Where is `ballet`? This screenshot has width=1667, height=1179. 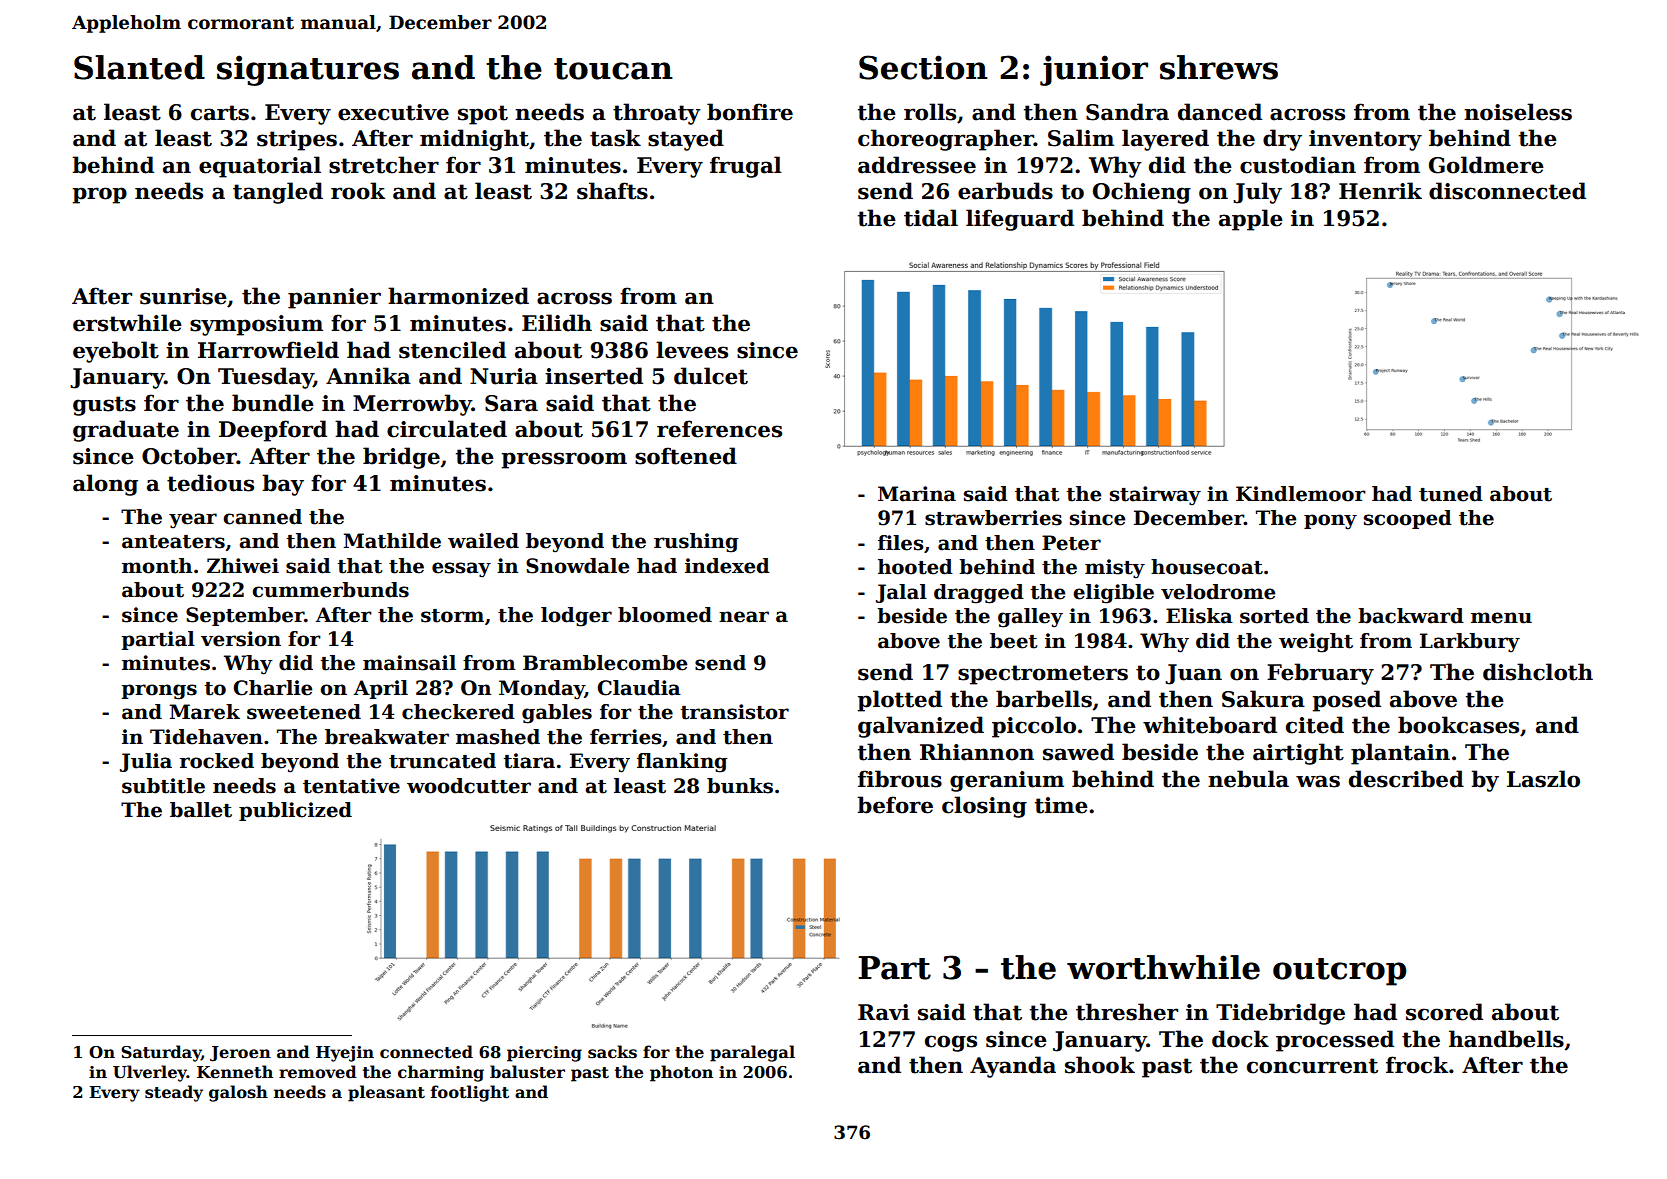
ballet is located at coordinates (201, 810).
